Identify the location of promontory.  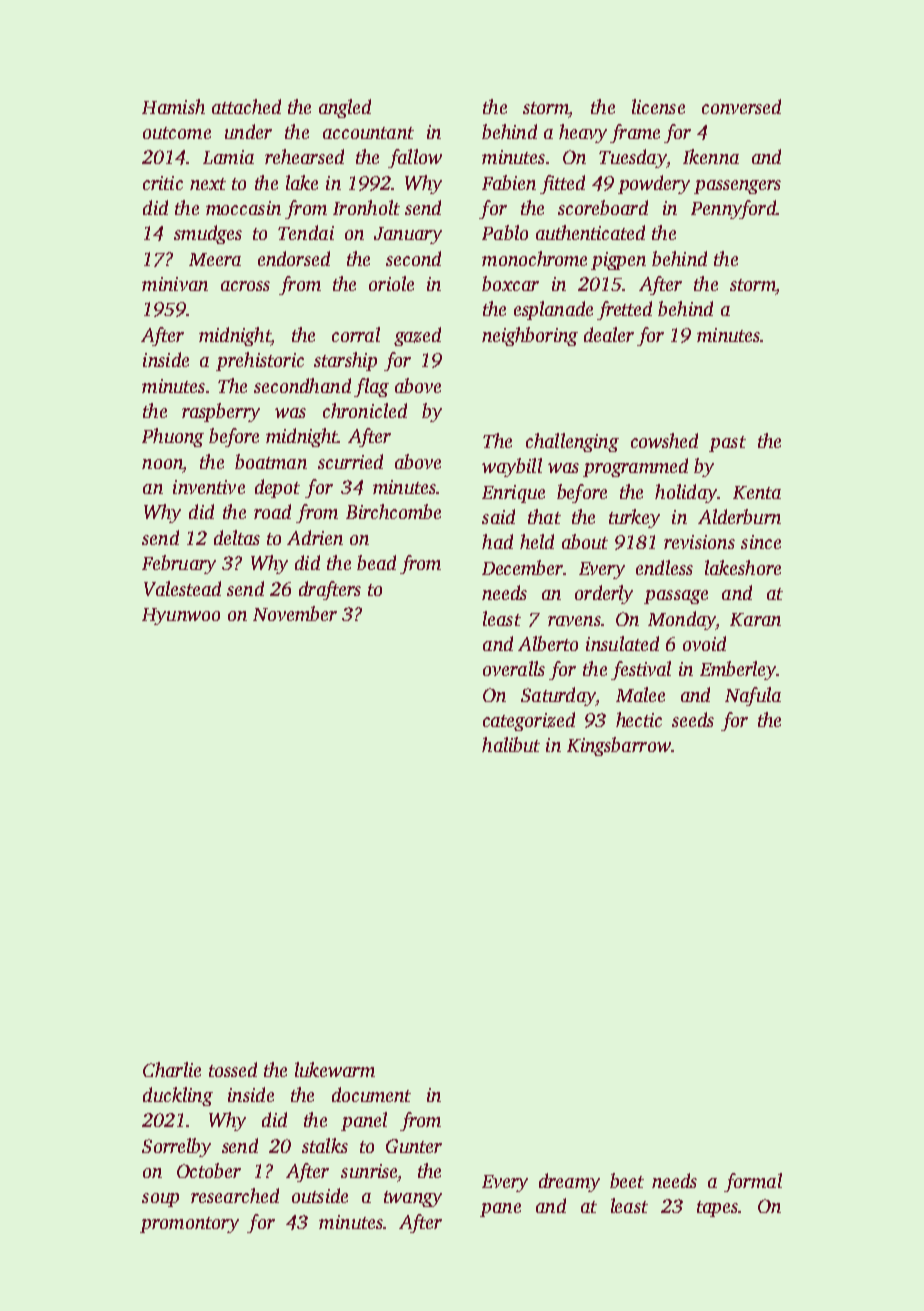
(189, 1225).
